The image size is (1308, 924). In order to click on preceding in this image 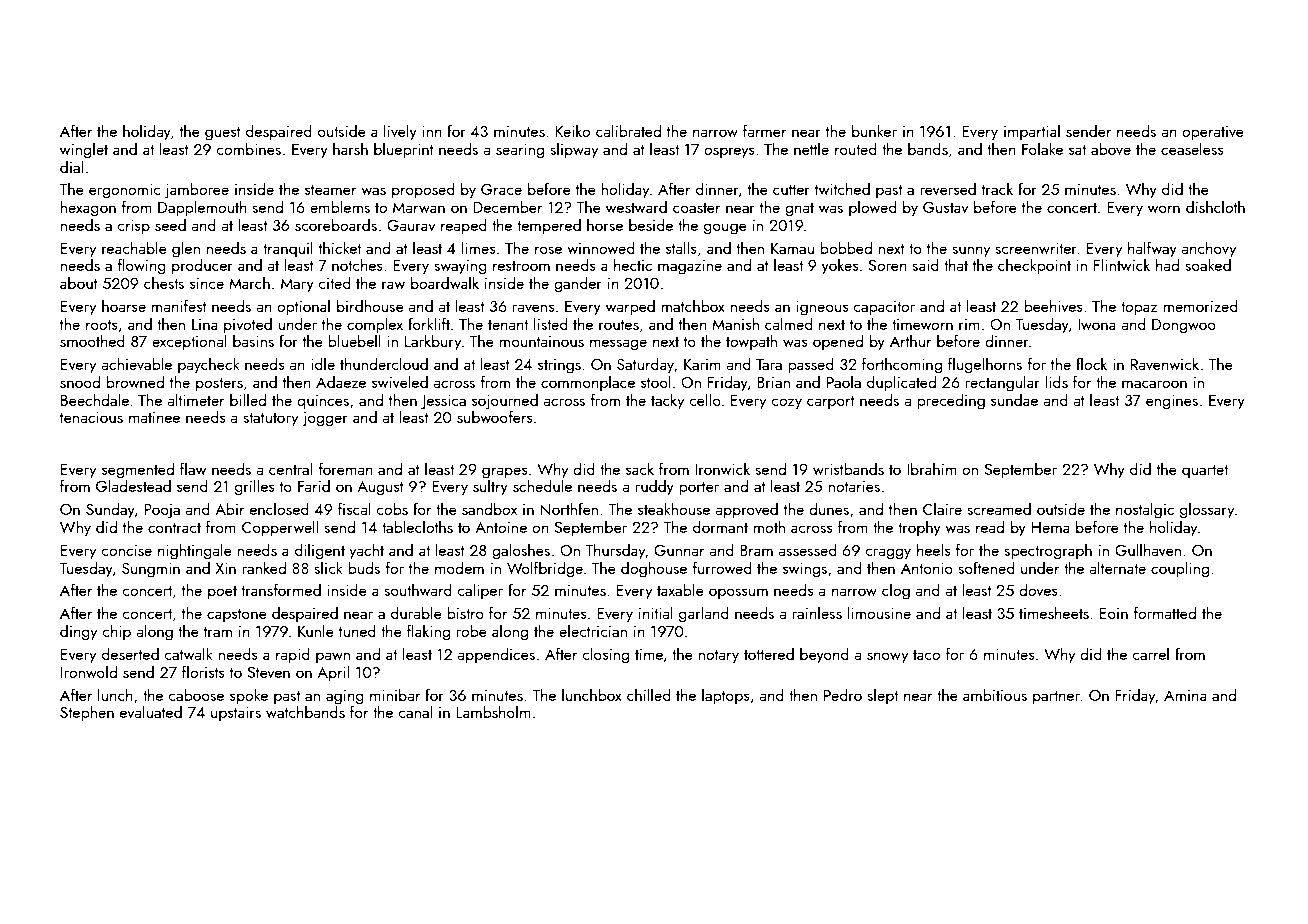, I will do `click(951, 401)`.
